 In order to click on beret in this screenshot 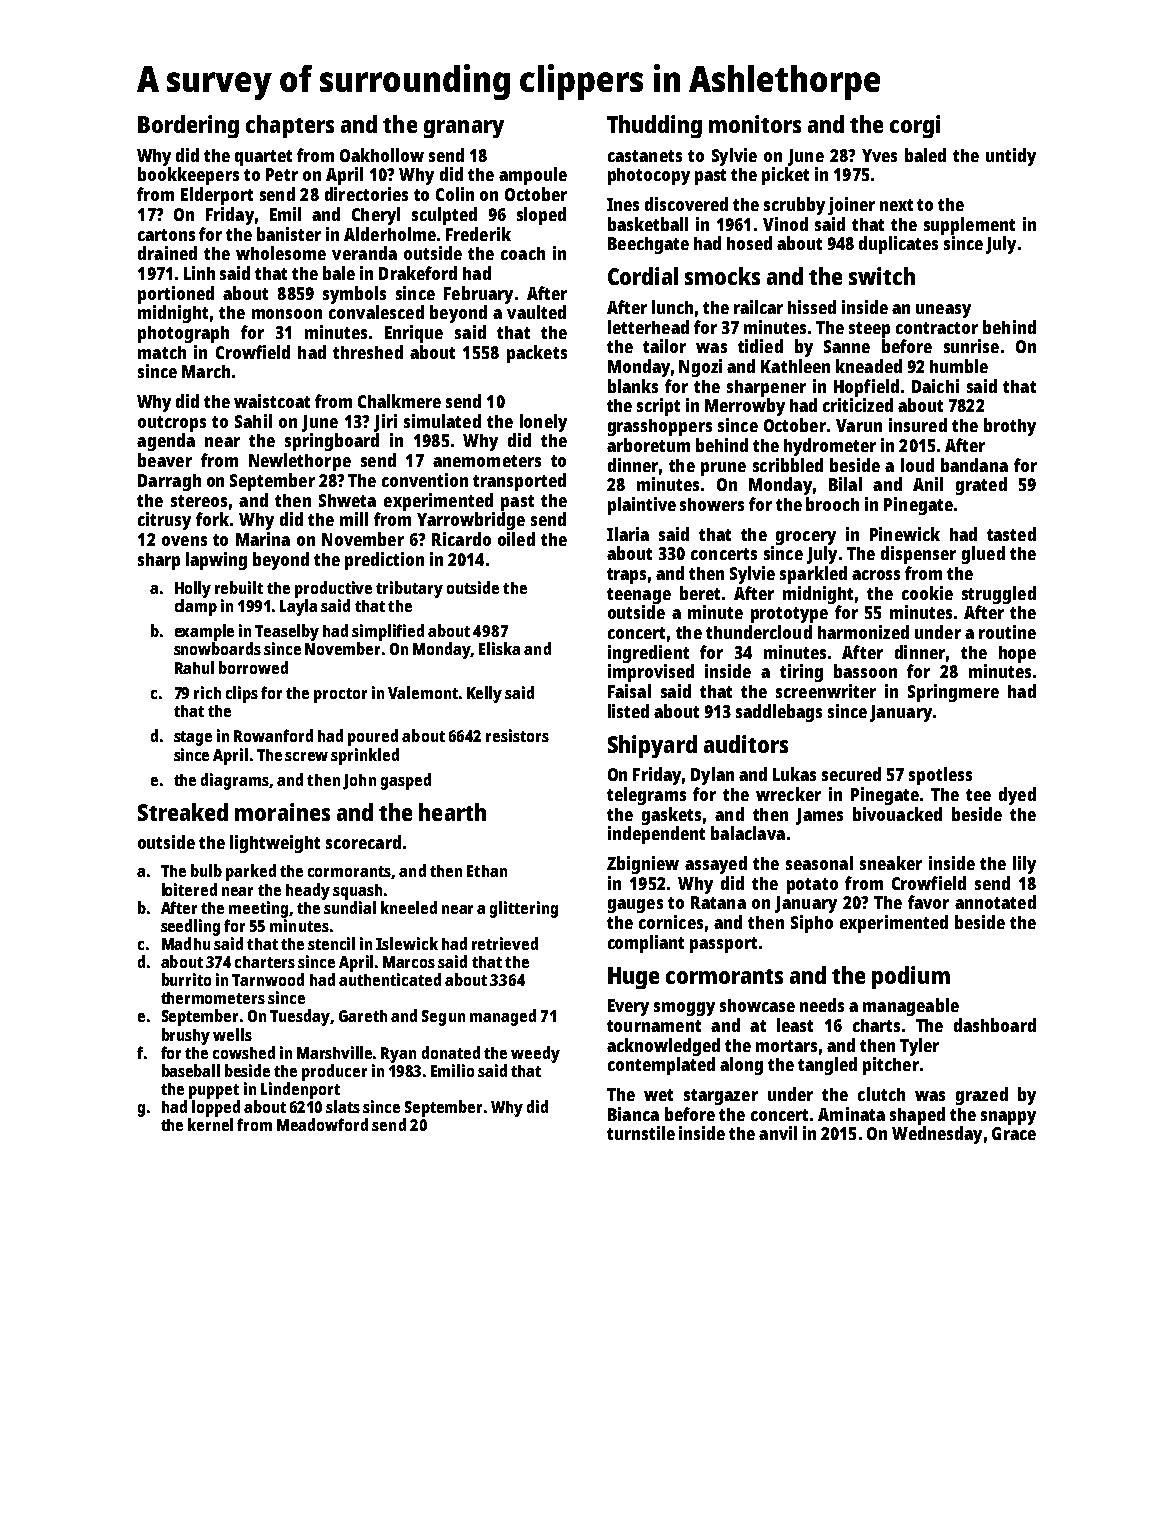, I will do `click(700, 593)`.
